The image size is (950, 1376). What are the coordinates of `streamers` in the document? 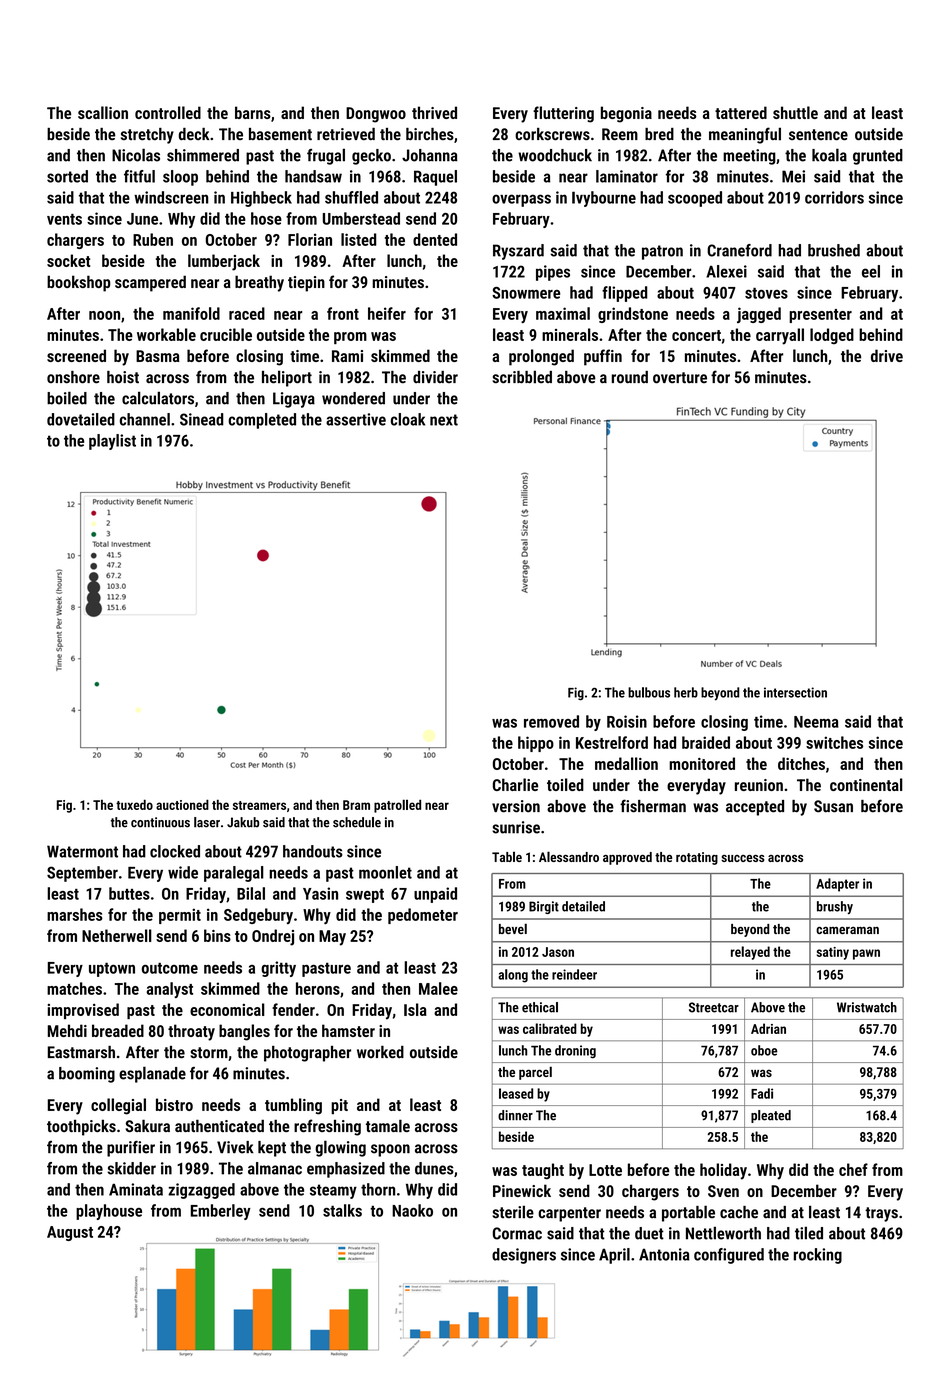 It's located at (259, 805).
